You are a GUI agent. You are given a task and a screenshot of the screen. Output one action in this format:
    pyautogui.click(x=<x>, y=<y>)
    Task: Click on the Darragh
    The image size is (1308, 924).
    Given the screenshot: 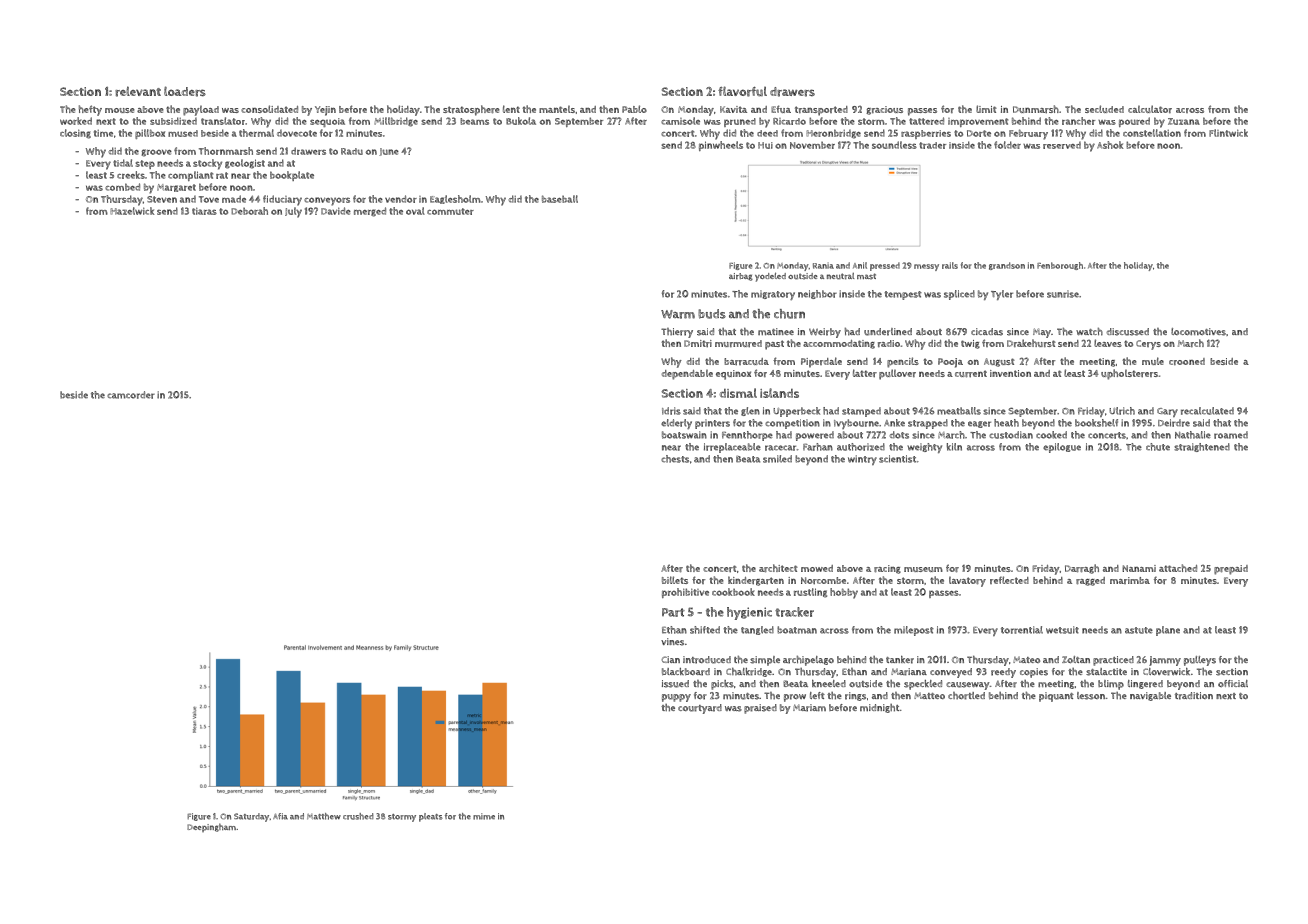 What is the action you would take?
    pyautogui.click(x=1082, y=569)
